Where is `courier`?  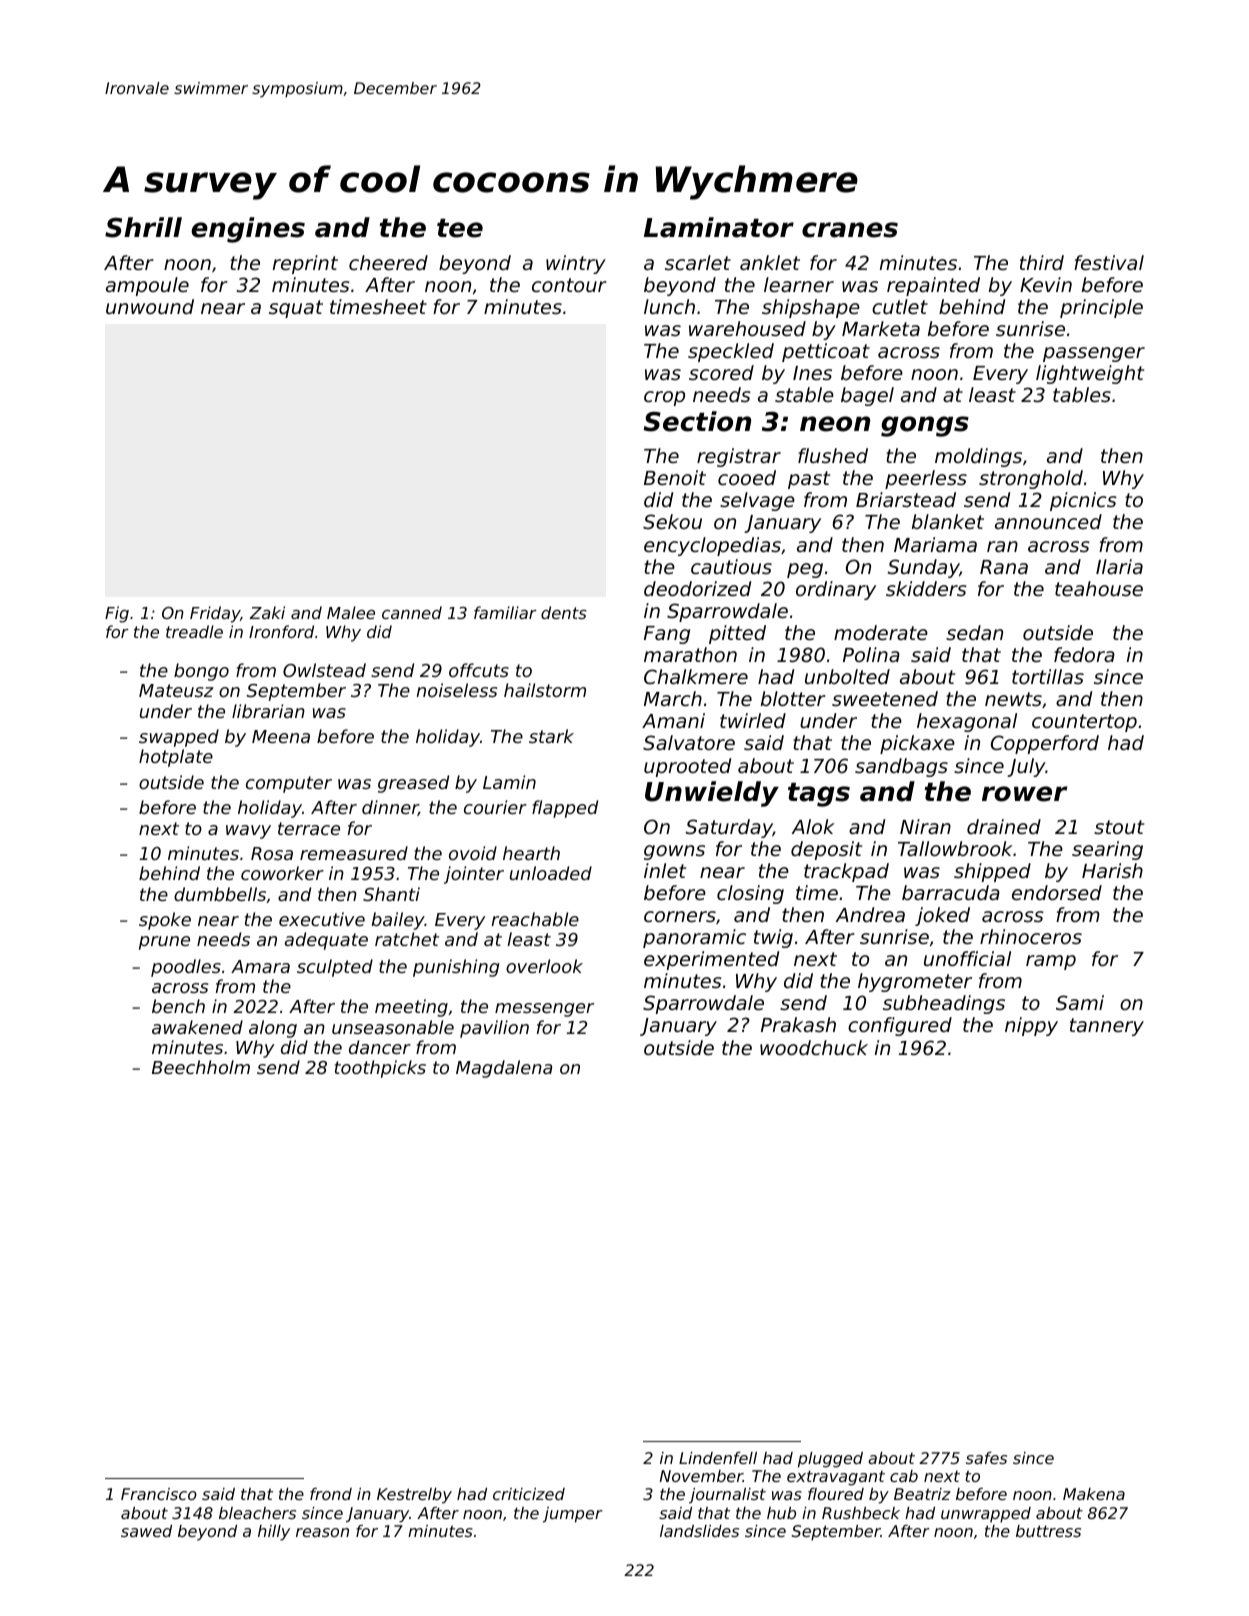
courier is located at coordinates (495, 807).
